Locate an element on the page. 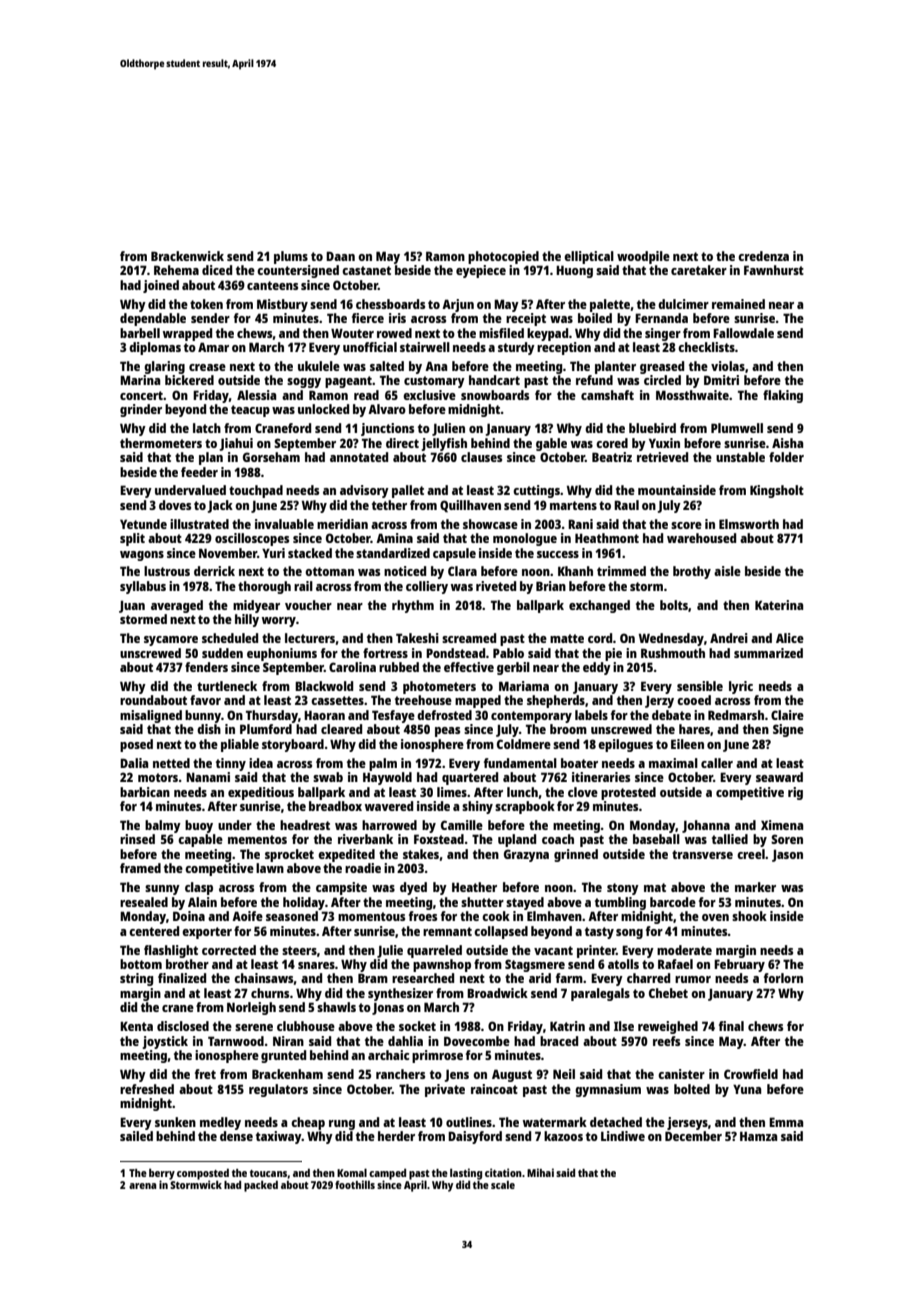 Image resolution: width=924 pixels, height=1308 pixels. seasoned is located at coordinates (292, 916).
